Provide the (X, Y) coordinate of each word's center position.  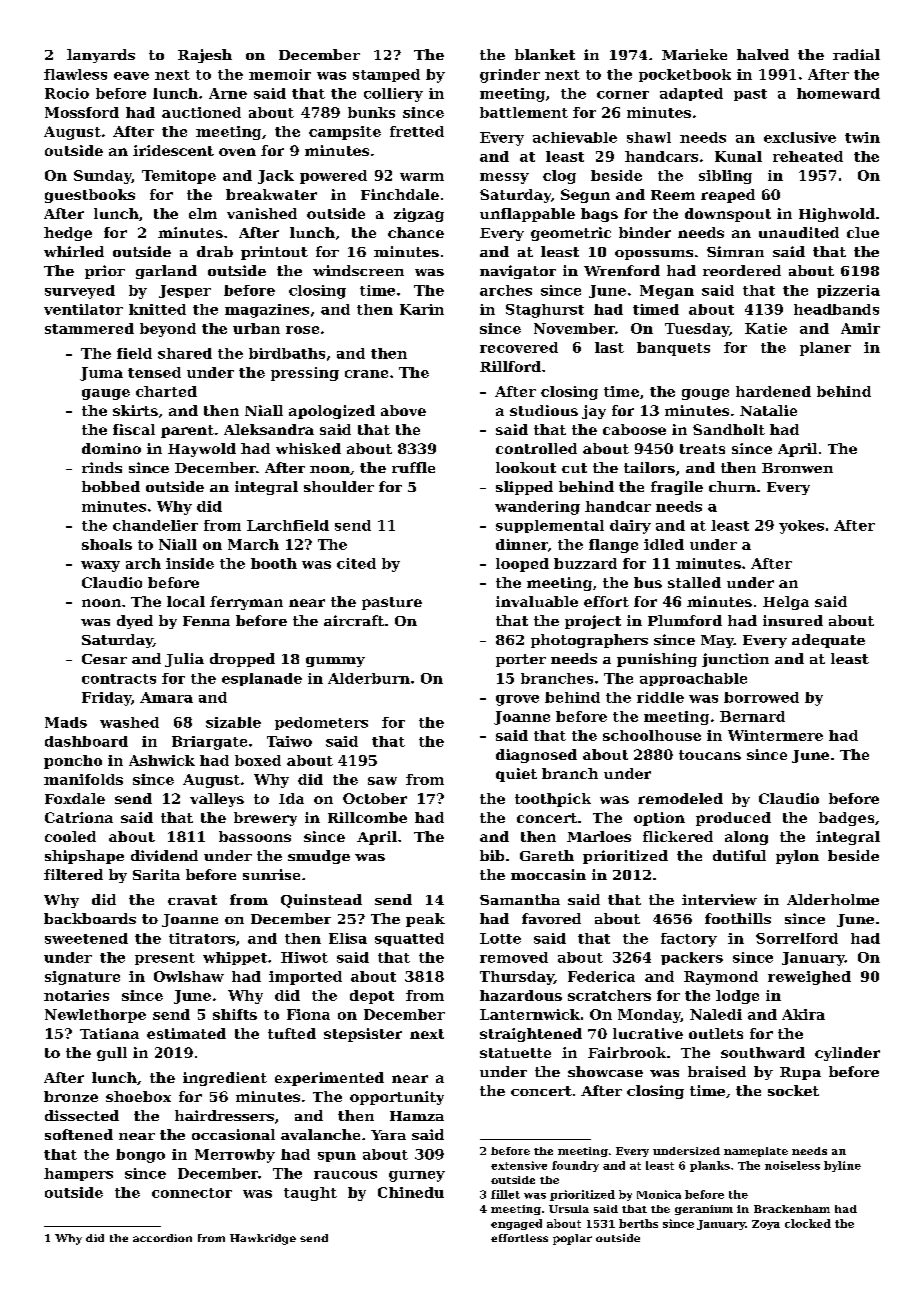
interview (719, 899)
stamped (386, 75)
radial (856, 54)
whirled (74, 251)
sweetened (86, 938)
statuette (515, 1053)
